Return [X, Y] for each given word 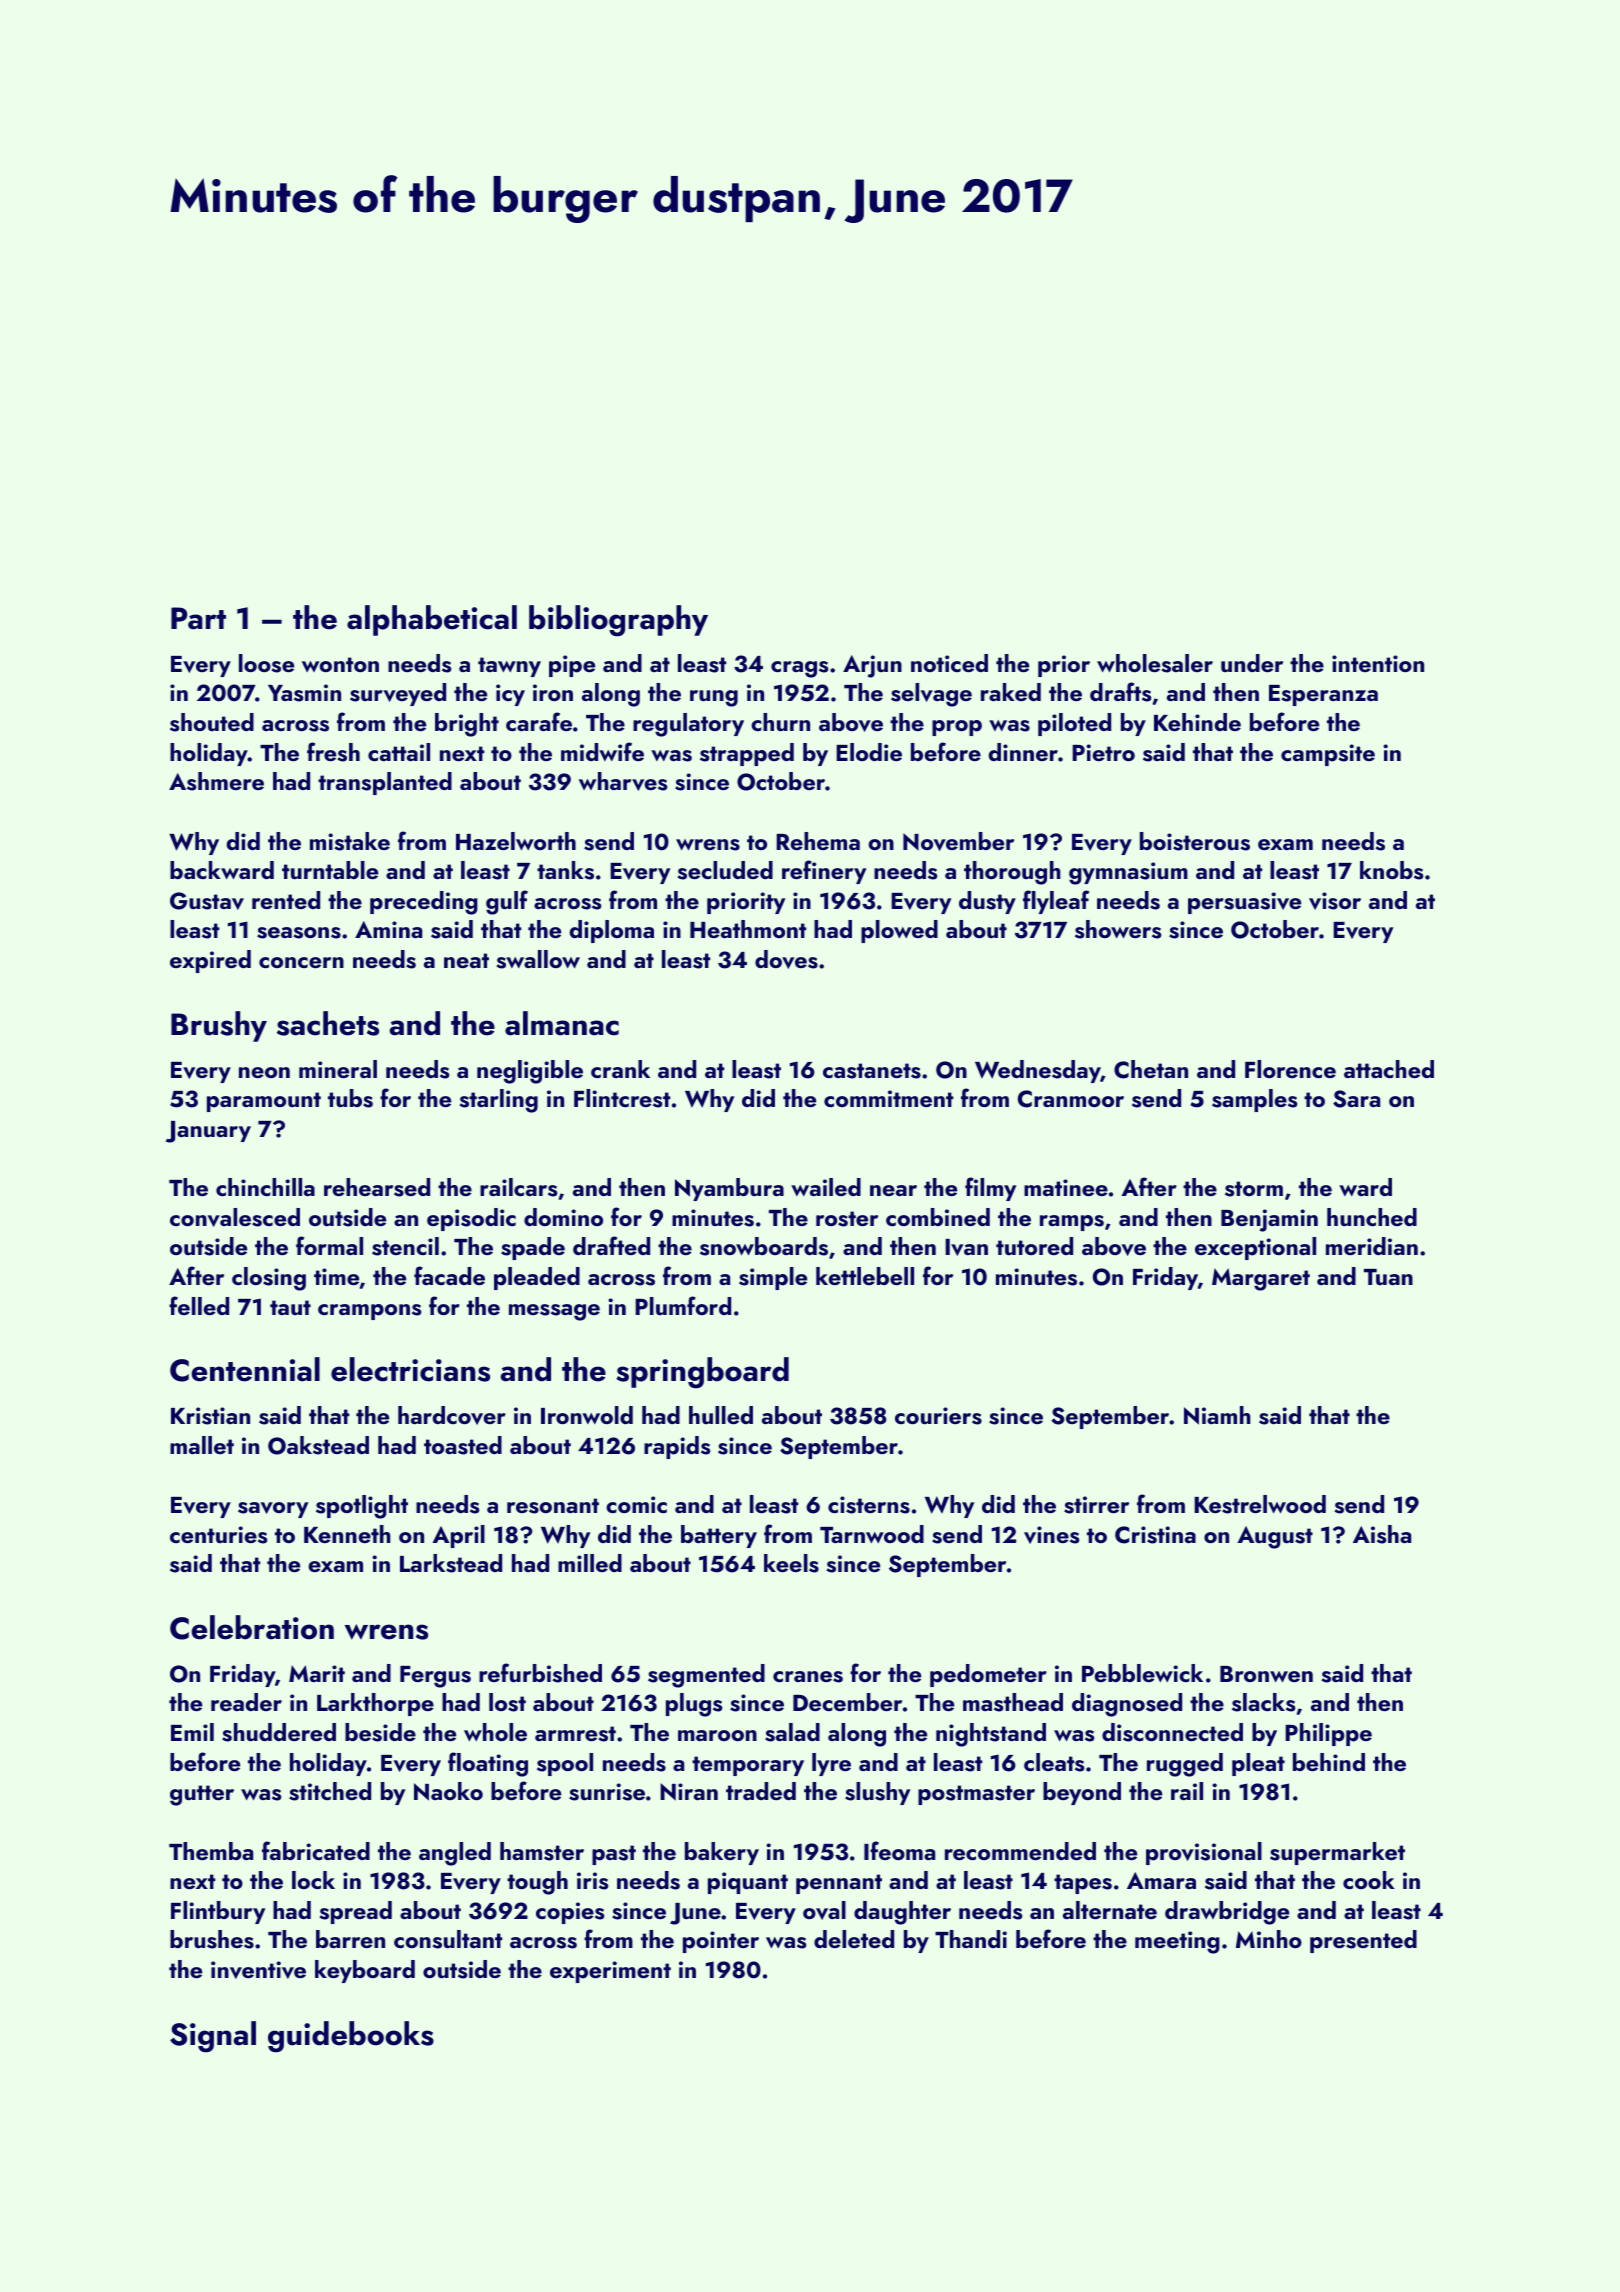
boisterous [1195, 841]
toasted [463, 1445]
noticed [949, 663]
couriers [938, 1416]
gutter [202, 1795]
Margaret [1261, 1279]
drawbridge [1227, 1913]
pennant [839, 1884]
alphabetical [432, 620]
